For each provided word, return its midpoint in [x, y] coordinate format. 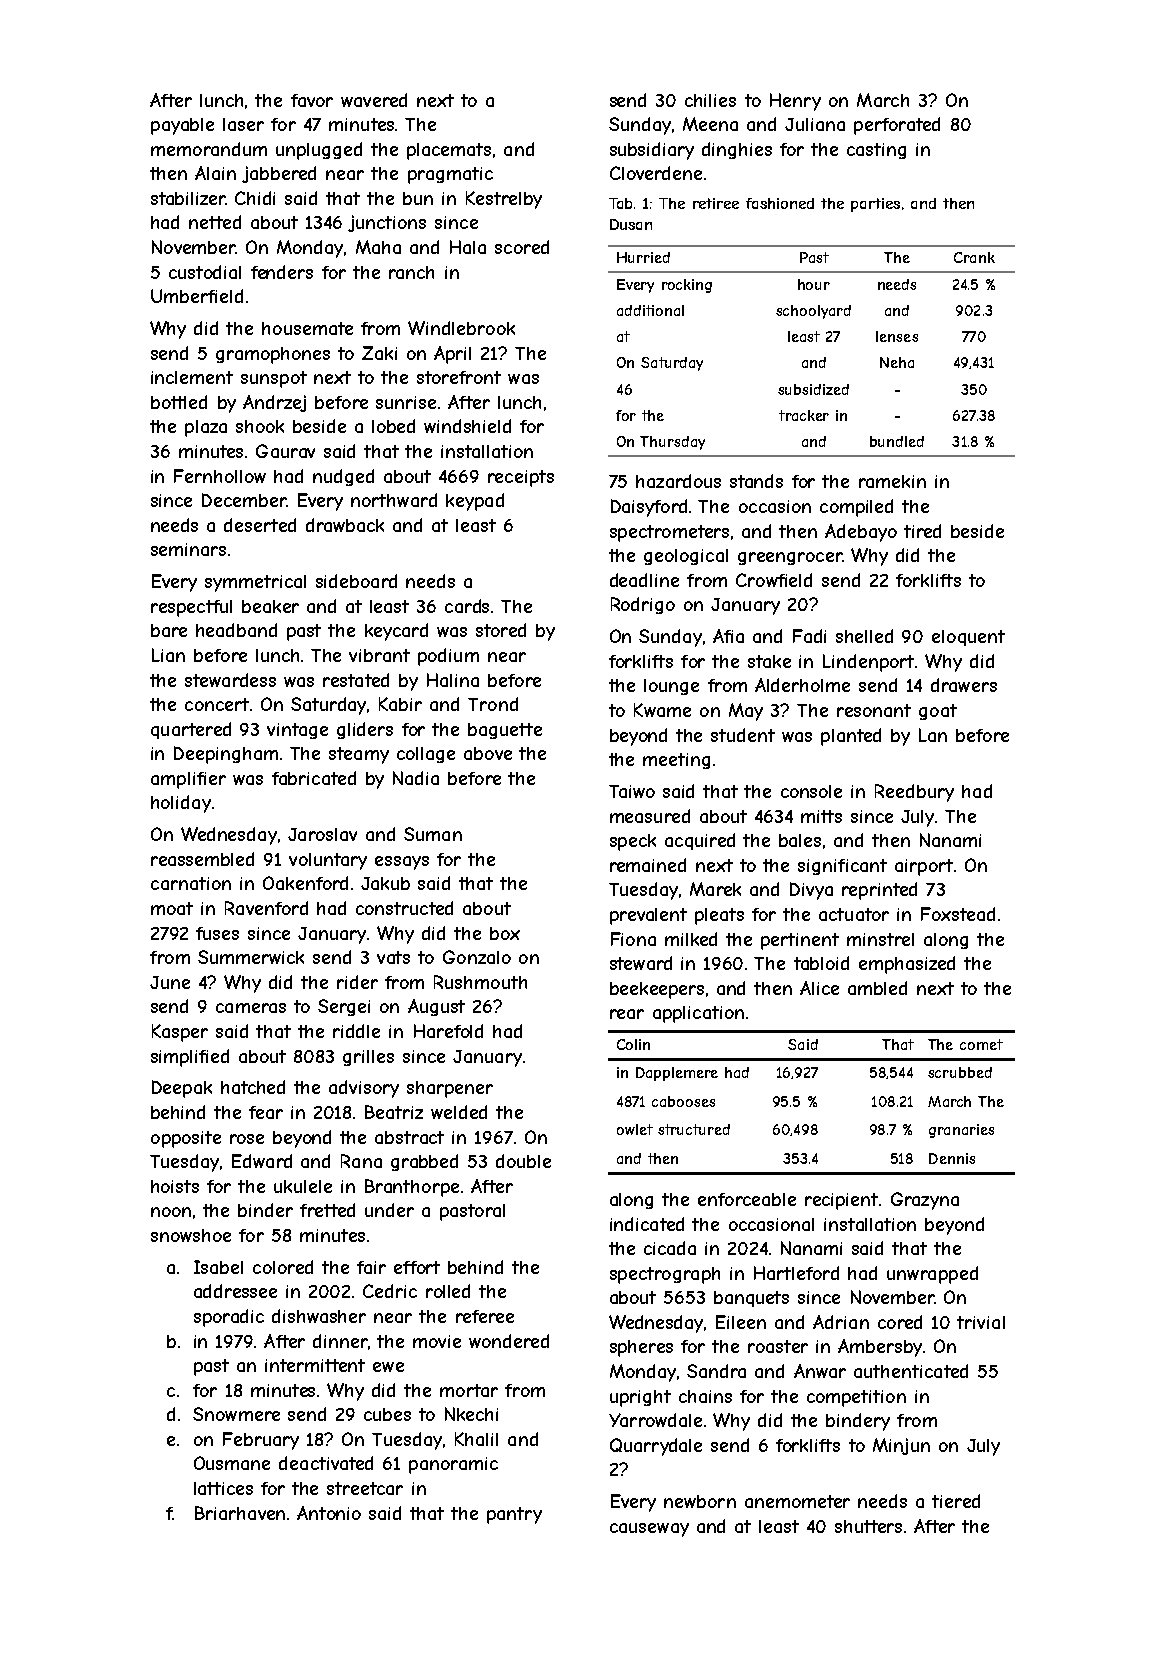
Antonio [329, 1513]
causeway [649, 1530]
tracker [804, 415]
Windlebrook [461, 328]
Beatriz [394, 1112]
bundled [897, 441]
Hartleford [796, 1273]
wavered [374, 100]
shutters [868, 1526]
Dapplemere [677, 1074]
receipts [521, 478]
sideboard [356, 581]
